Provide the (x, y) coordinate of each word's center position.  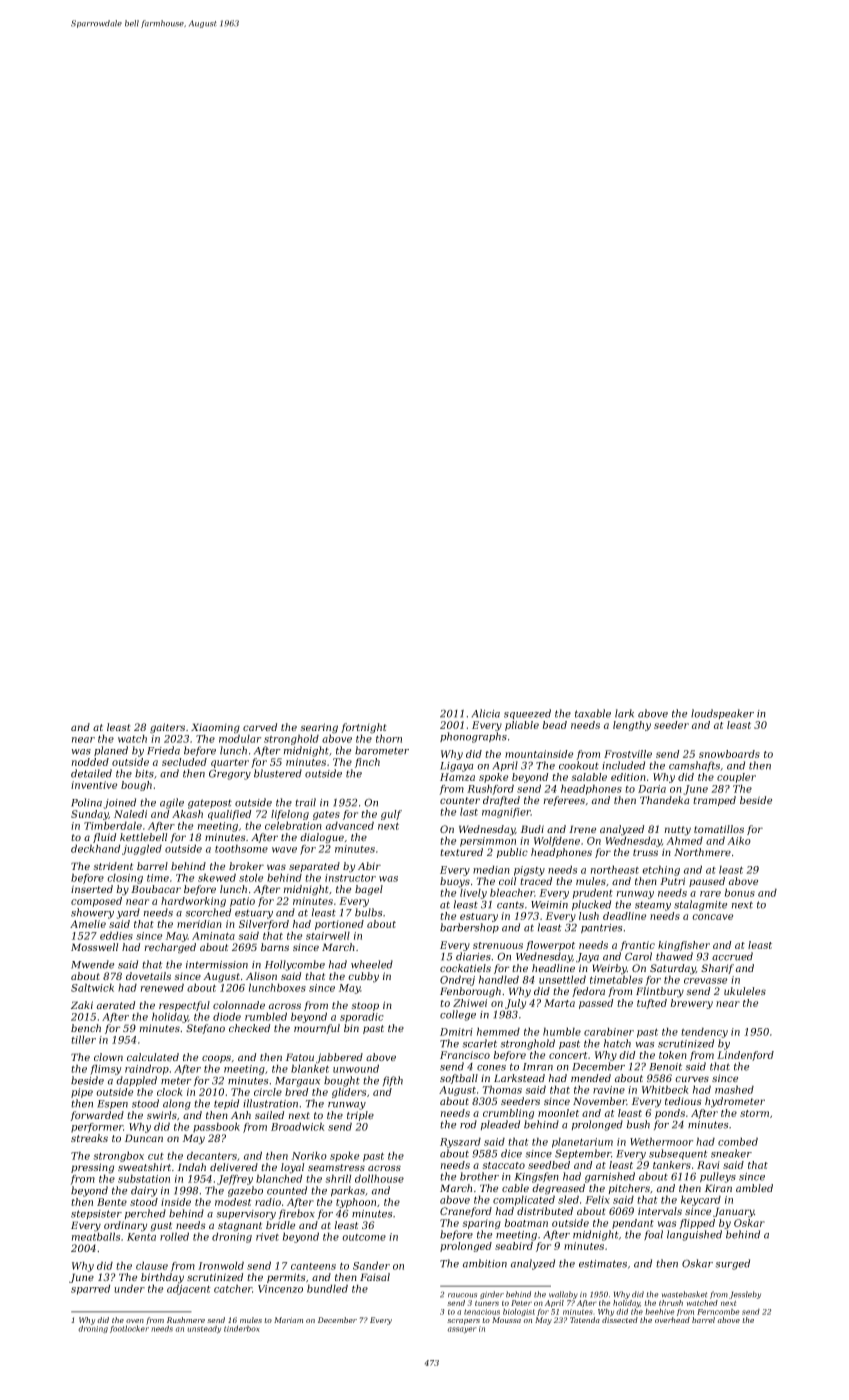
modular (240, 738)
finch (367, 763)
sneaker (731, 1153)
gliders (349, 1093)
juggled (142, 849)
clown (108, 1057)
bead (555, 725)
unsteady (204, 1330)
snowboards (729, 754)
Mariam (288, 1320)
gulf (391, 815)
